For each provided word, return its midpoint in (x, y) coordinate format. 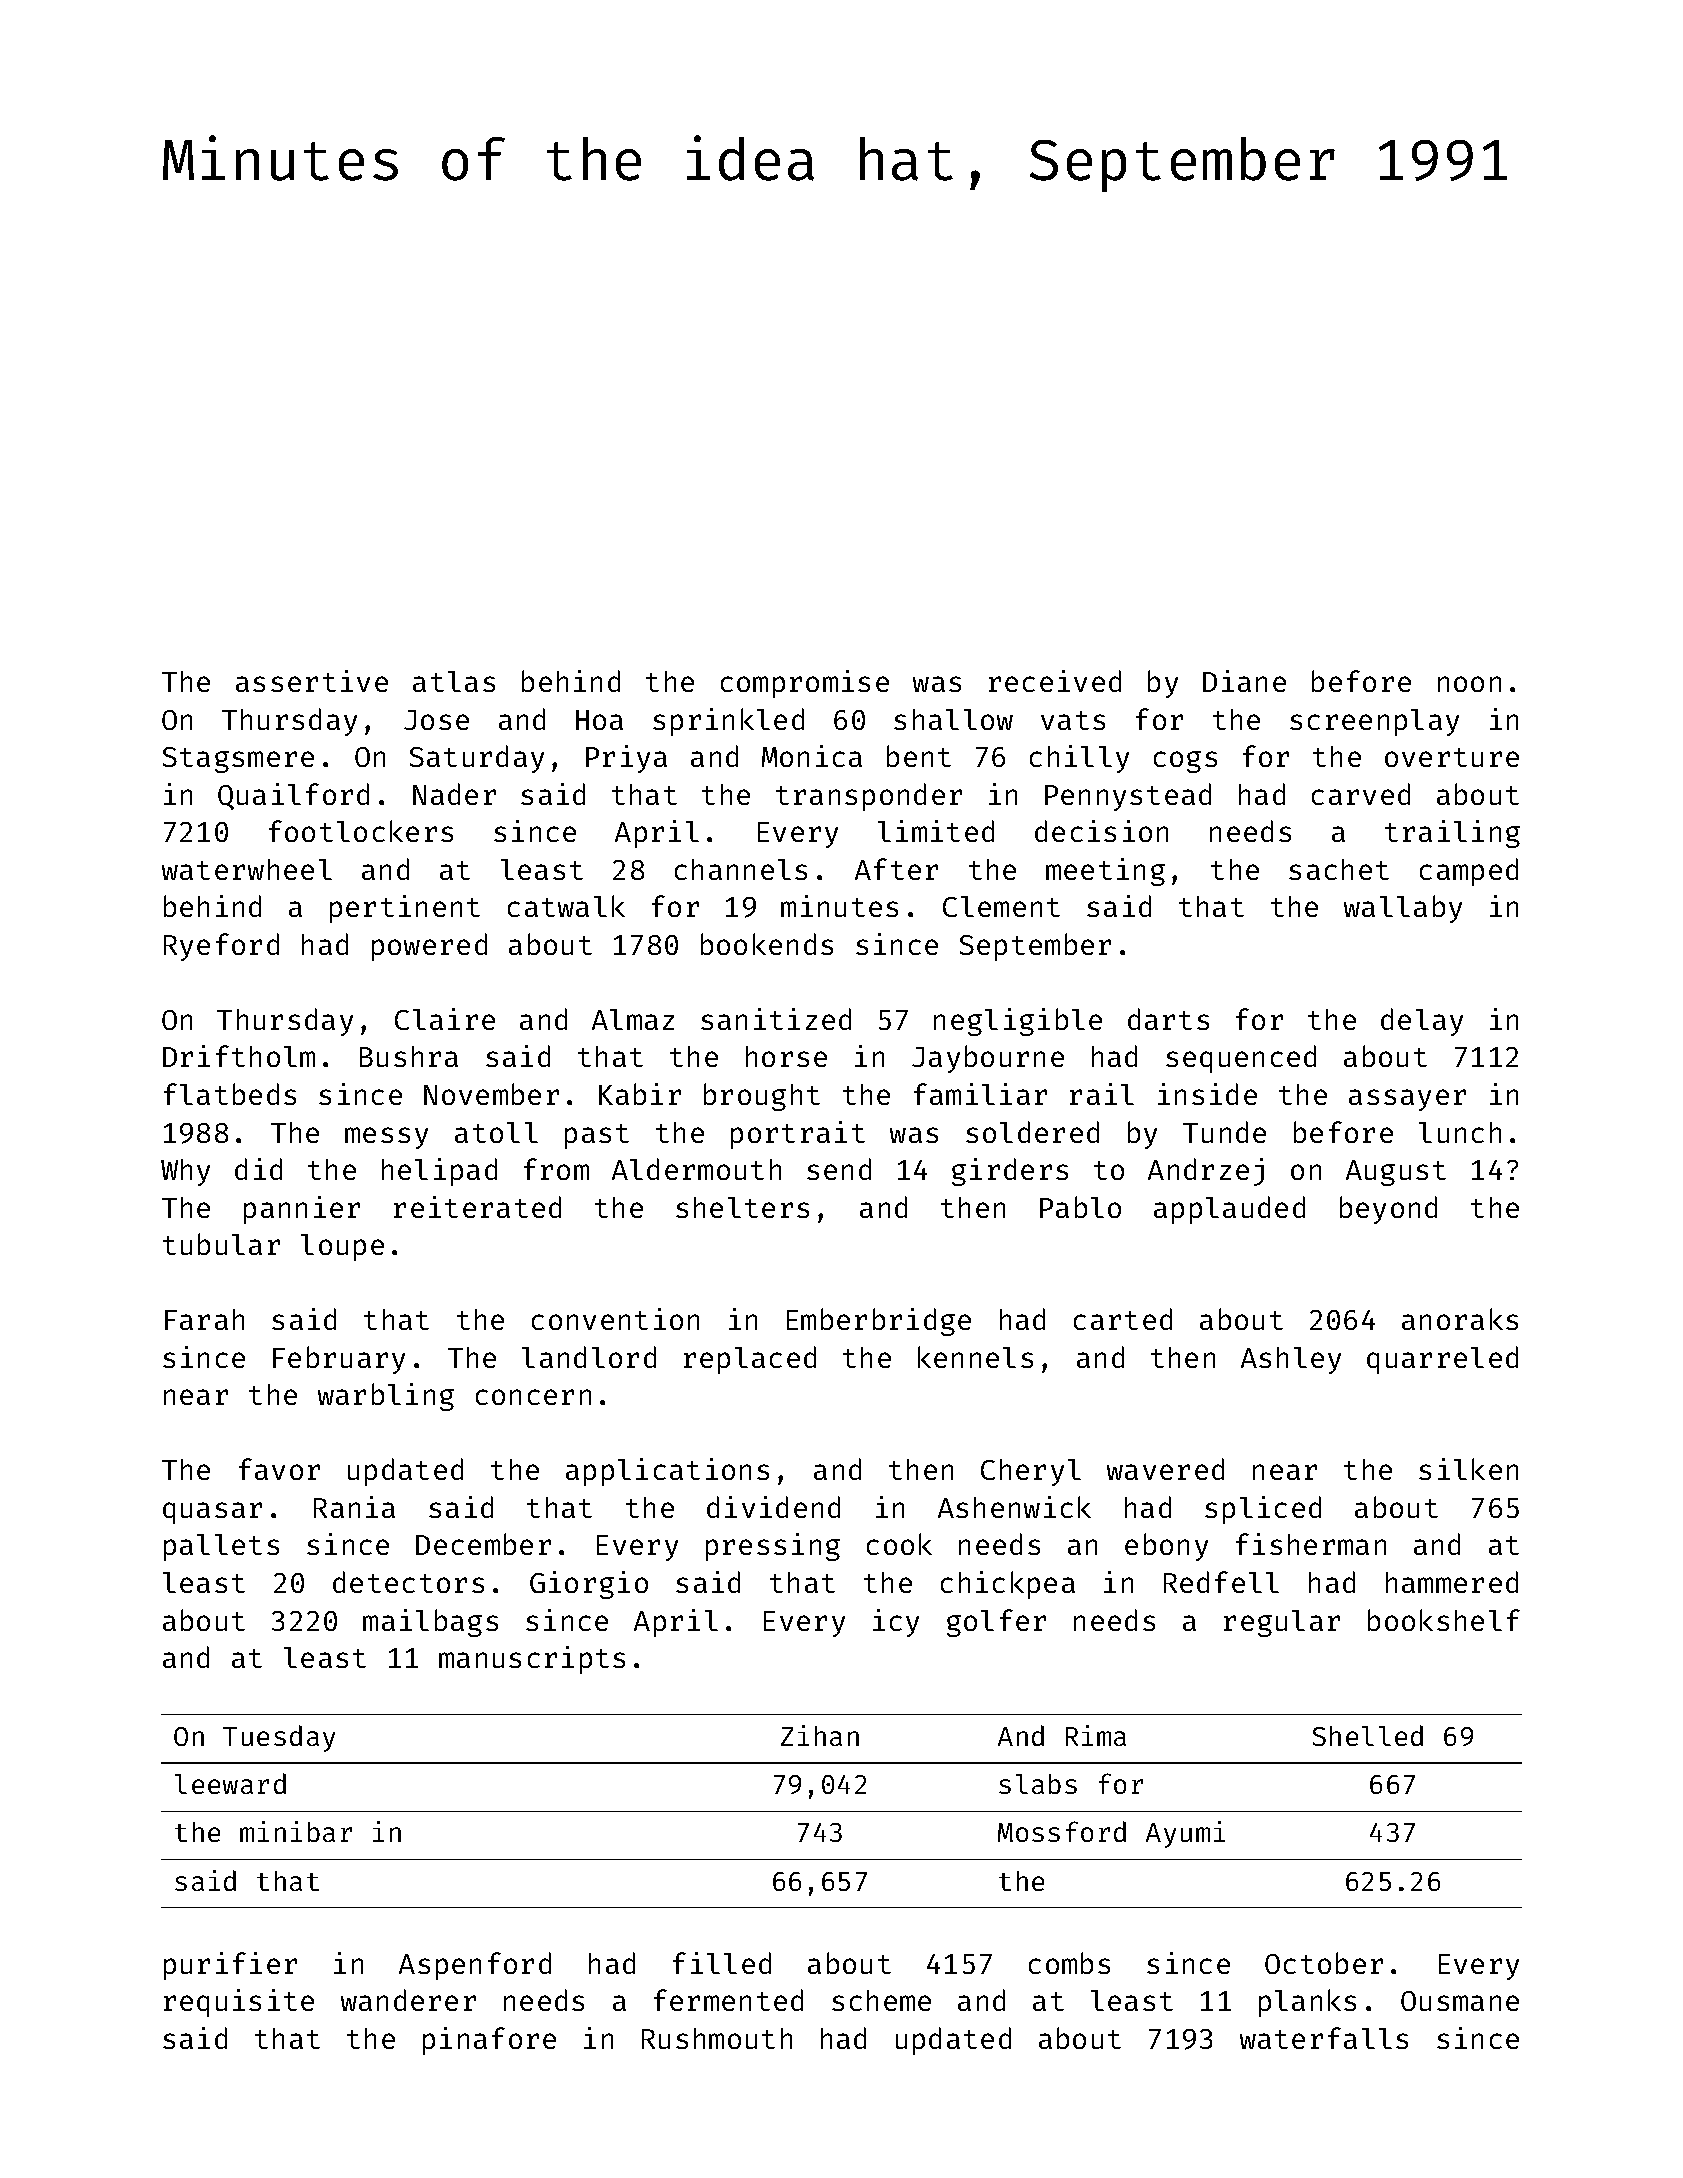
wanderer (408, 2000)
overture (1452, 757)
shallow (953, 719)
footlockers (361, 831)
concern (533, 1397)
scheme (881, 2000)
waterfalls (1324, 2038)
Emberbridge (879, 1322)
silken (1468, 1469)
